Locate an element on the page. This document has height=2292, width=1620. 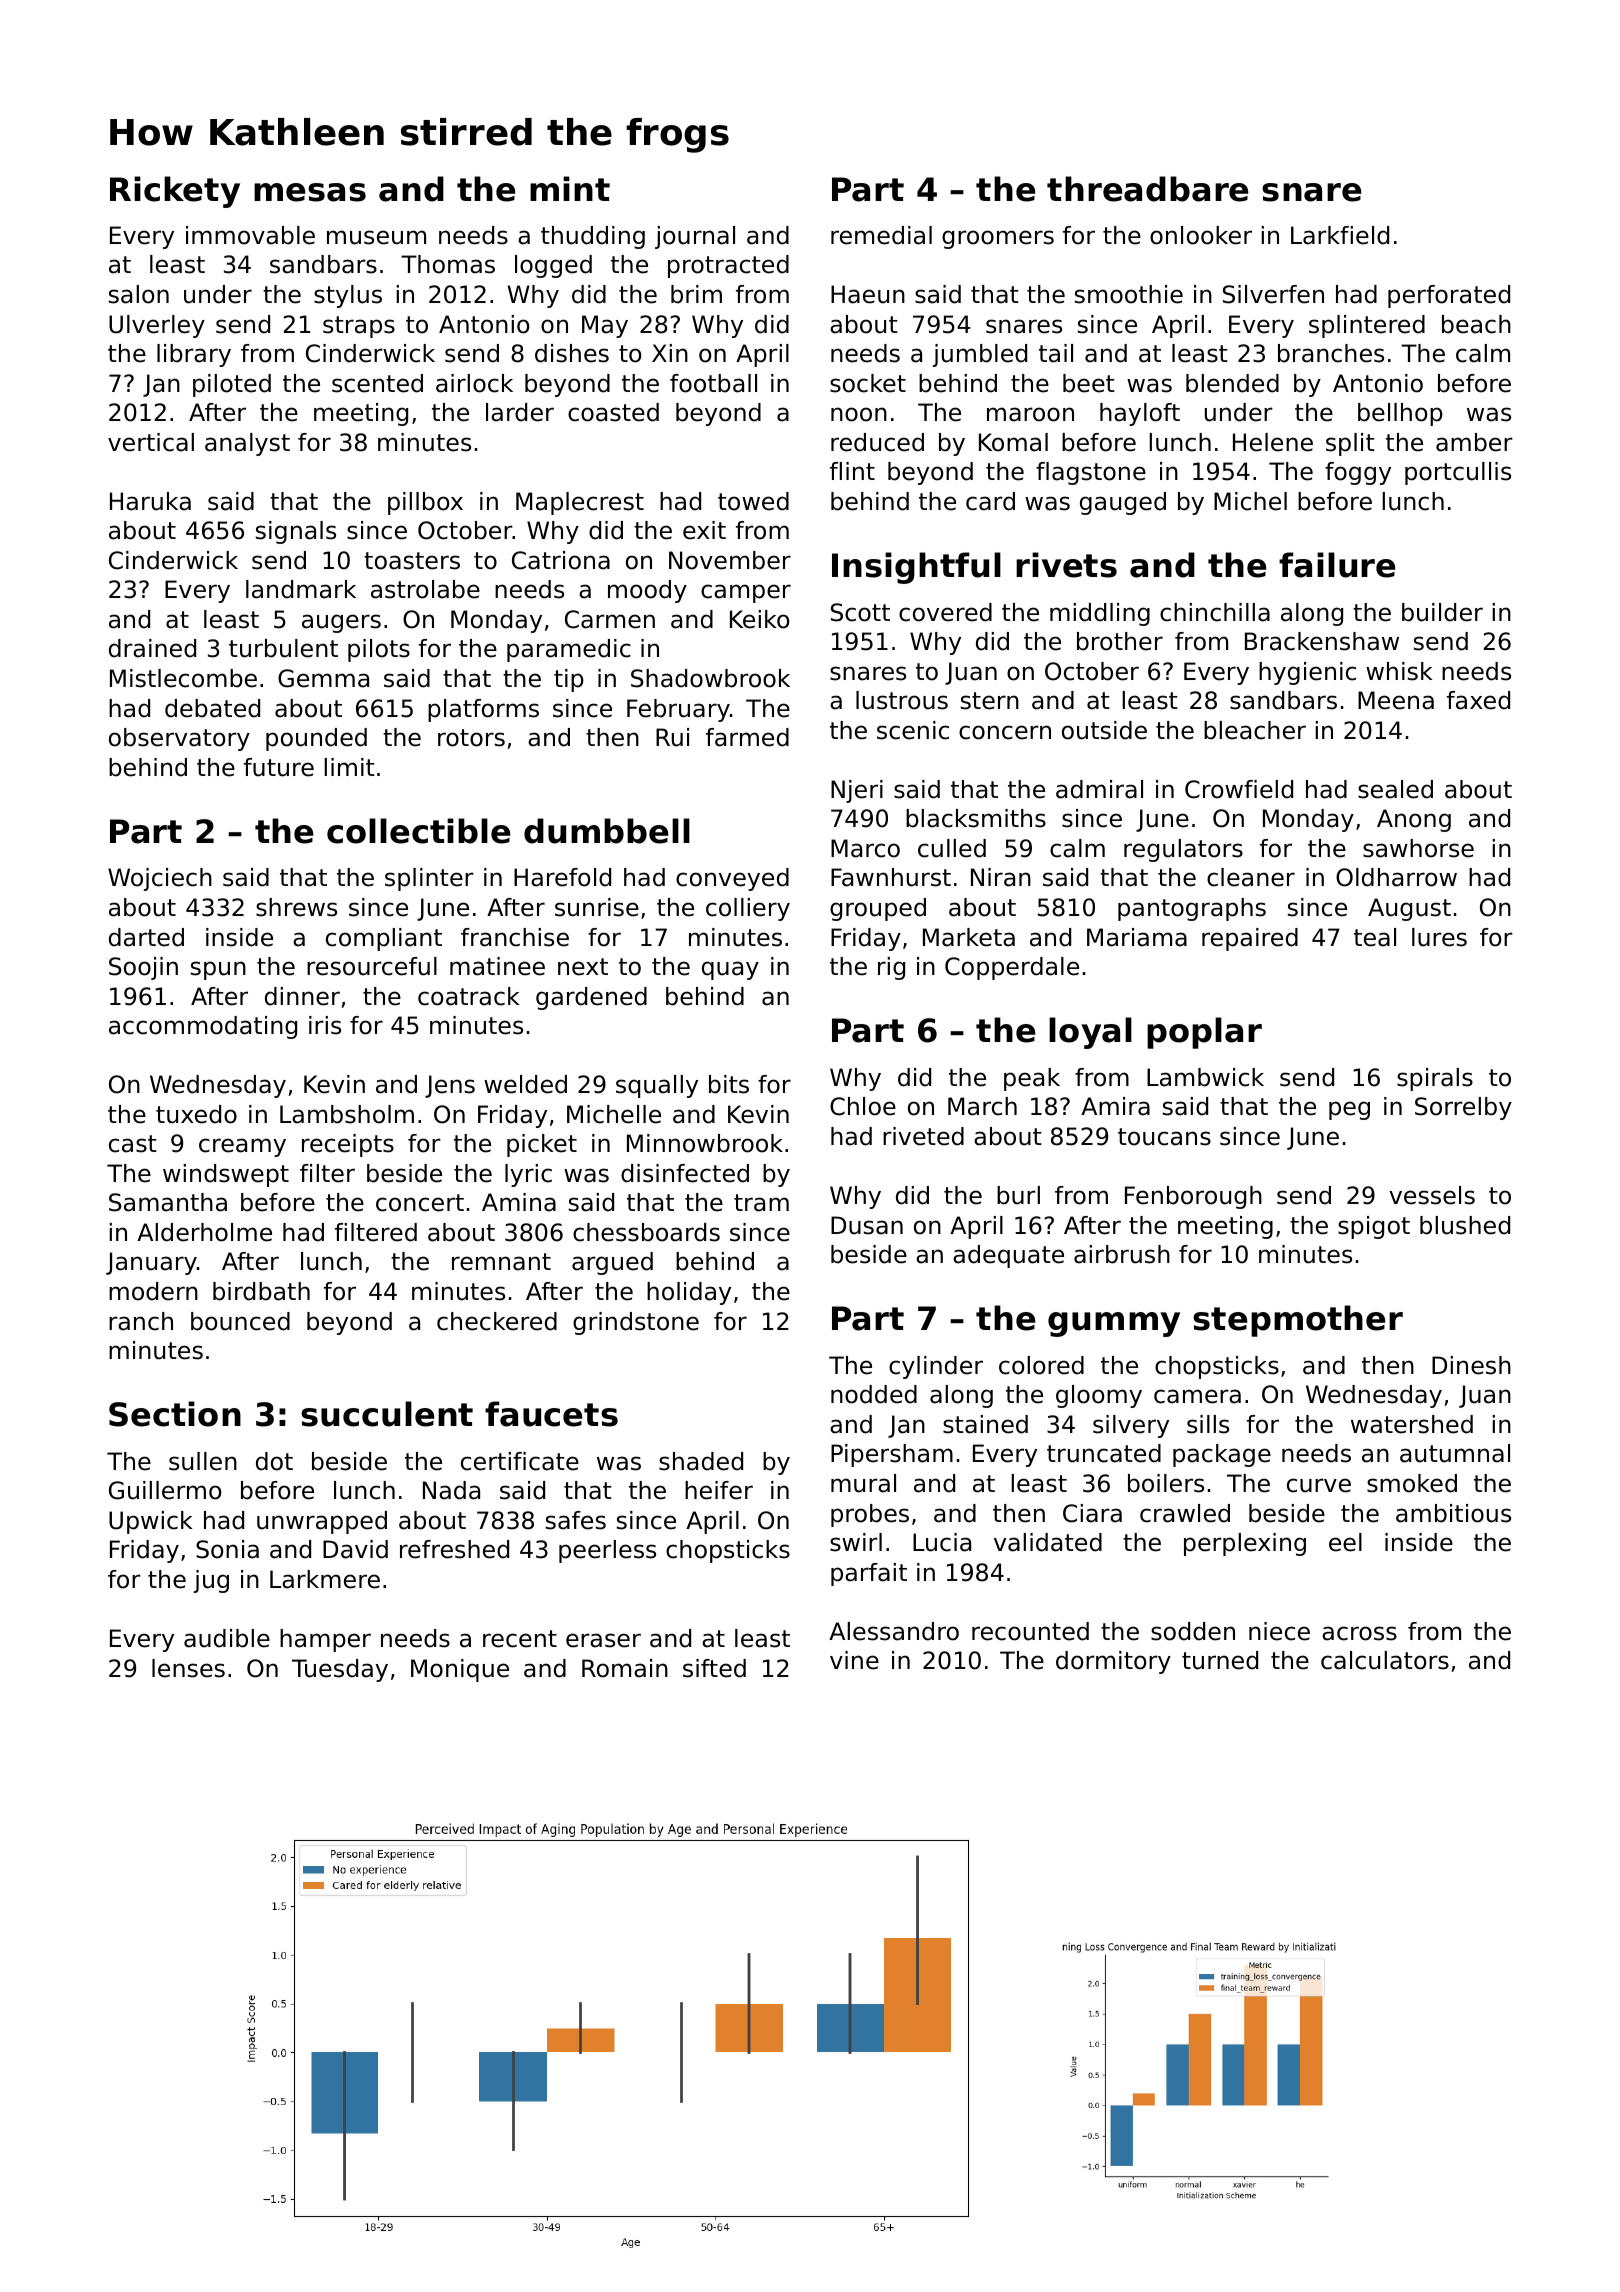
Pipersham is located at coordinates (892, 1455).
